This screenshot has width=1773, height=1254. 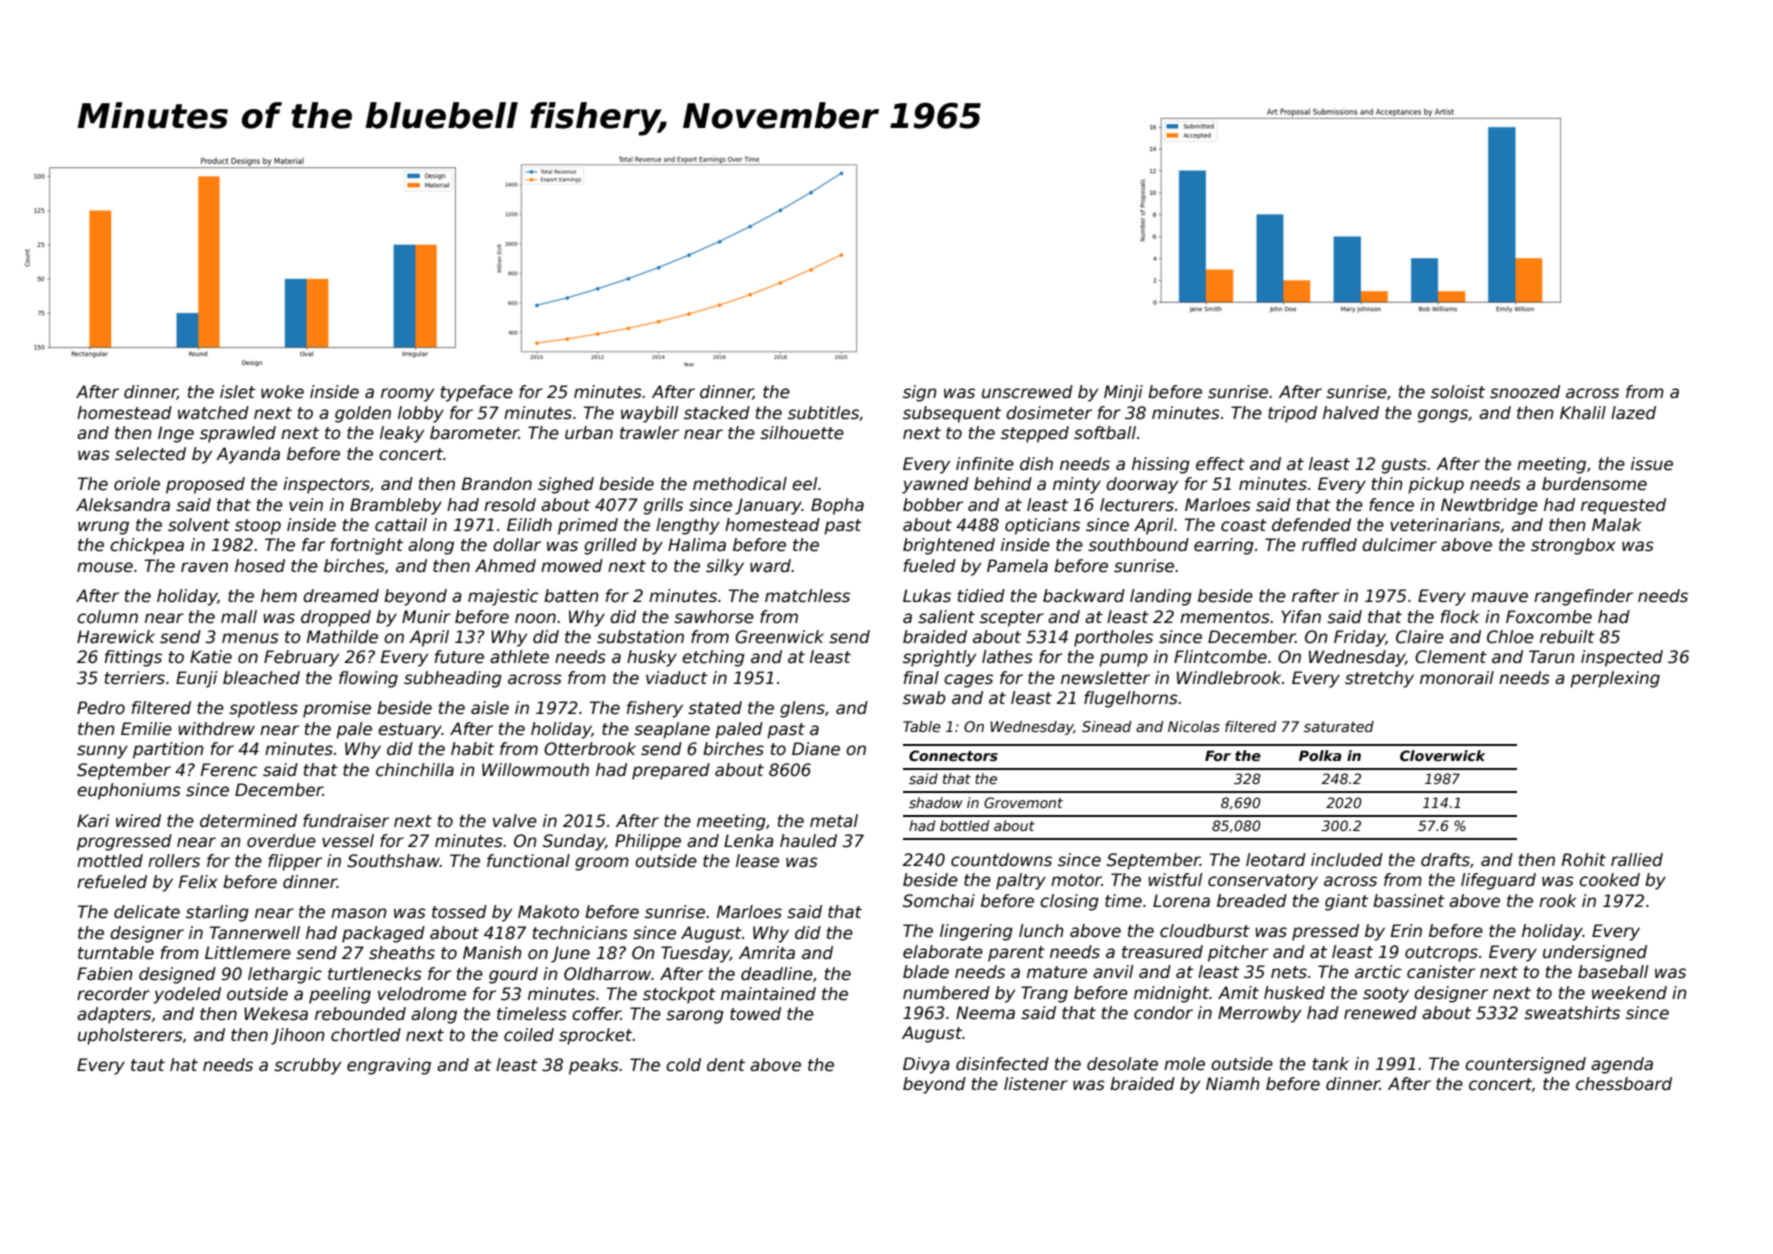 What do you see at coordinates (1409, 901) in the screenshot?
I see `bassinet` at bounding box center [1409, 901].
